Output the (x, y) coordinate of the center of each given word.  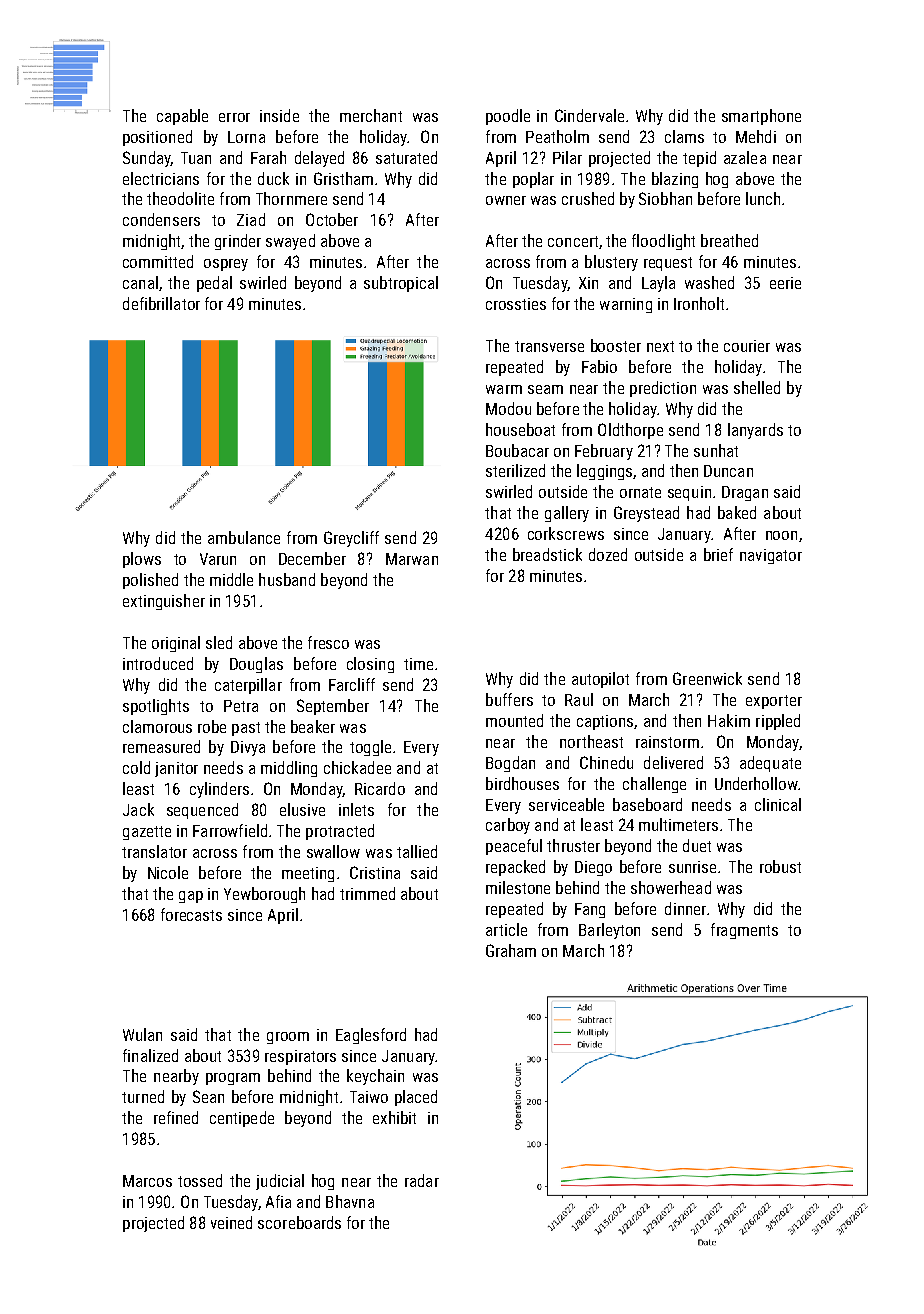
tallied (417, 851)
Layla (658, 284)
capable (182, 117)
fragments (744, 931)
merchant (371, 115)
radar (422, 1180)
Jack (138, 809)
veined (231, 1222)
